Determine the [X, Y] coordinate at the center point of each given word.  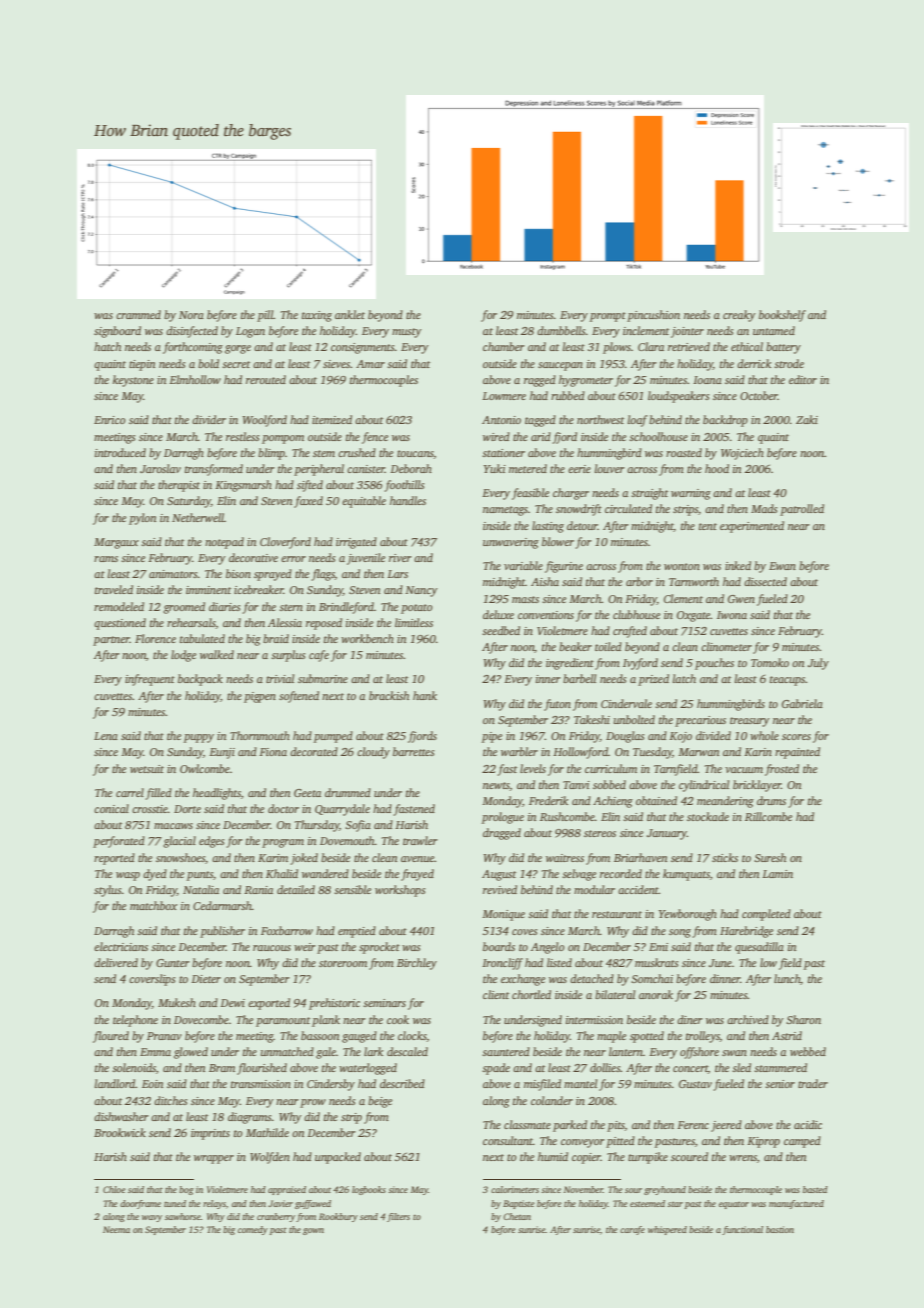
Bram [222, 1068]
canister [366, 469]
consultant [508, 1140]
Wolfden [270, 1158]
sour [633, 1190]
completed [766, 915]
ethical [747, 346]
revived [500, 889]
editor [803, 379]
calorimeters [515, 1189]
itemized [332, 419]
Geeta [307, 793]
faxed [308, 502]
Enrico [110, 420]
